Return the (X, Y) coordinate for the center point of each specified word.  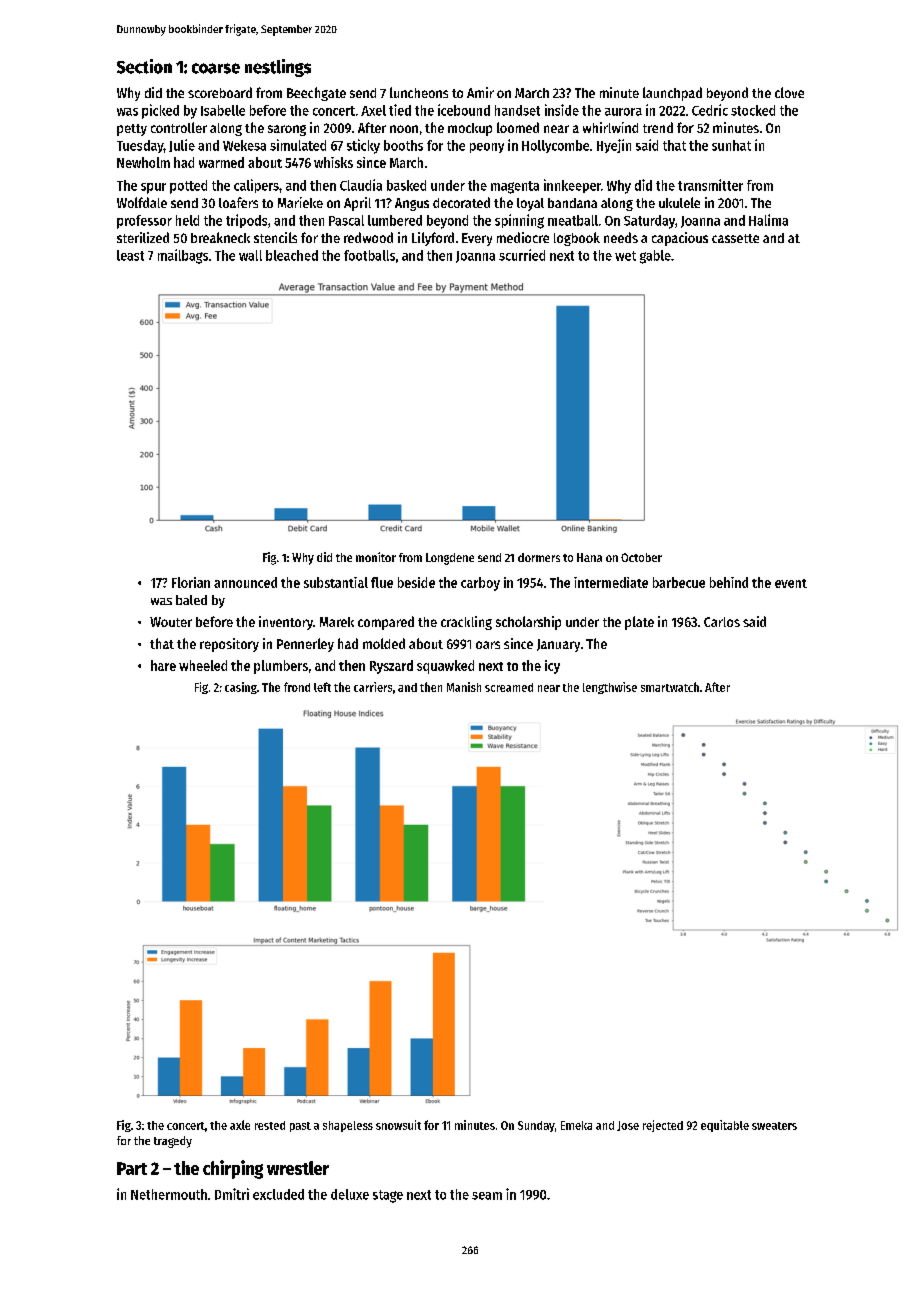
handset (517, 110)
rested (270, 1125)
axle (240, 1125)
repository (229, 645)
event (791, 583)
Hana (589, 557)
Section (144, 66)
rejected (663, 1126)
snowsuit (398, 1125)
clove (789, 92)
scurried (522, 255)
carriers (373, 687)
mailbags (183, 256)
